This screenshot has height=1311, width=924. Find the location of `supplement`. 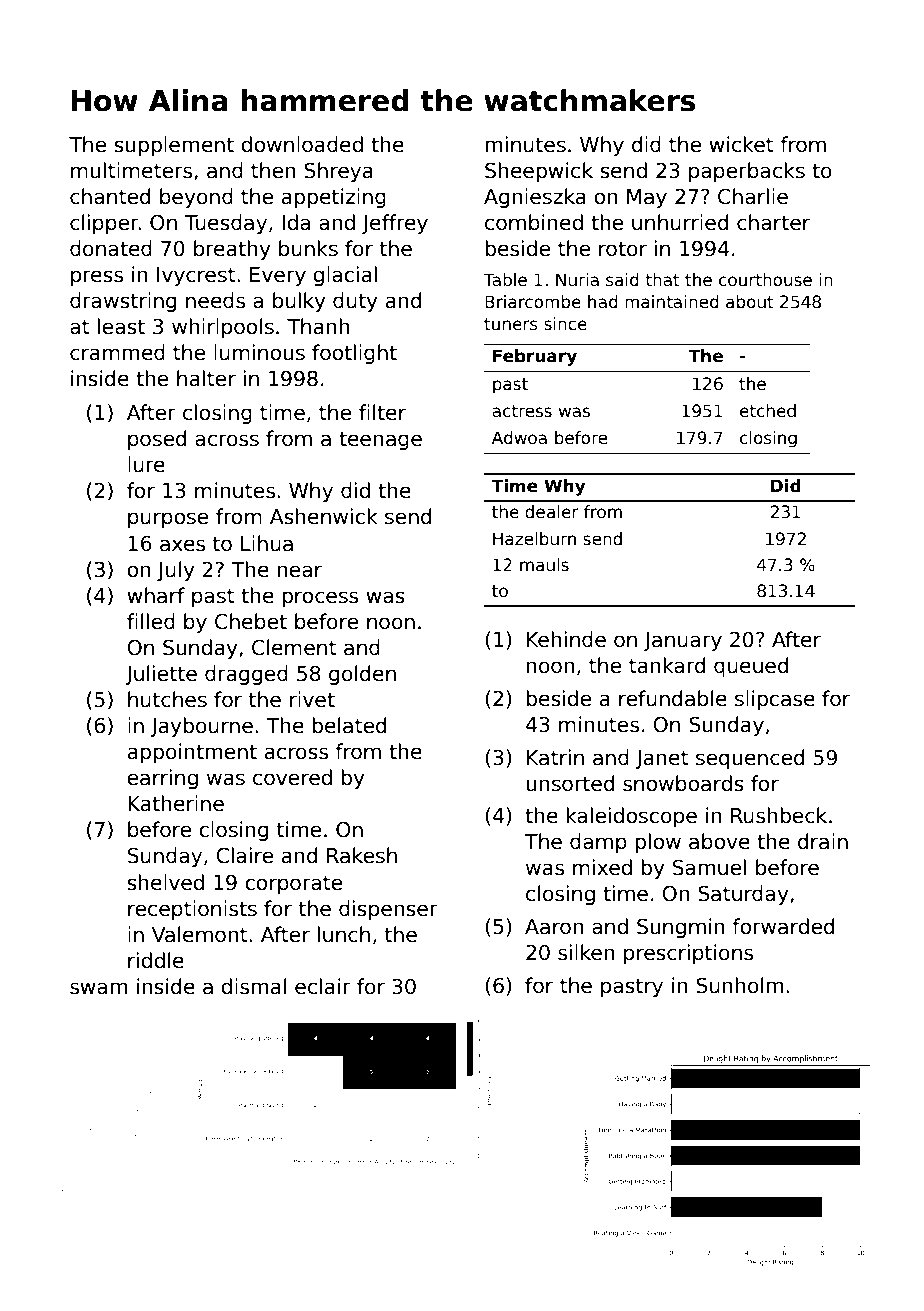

supplement is located at coordinates (174, 146).
